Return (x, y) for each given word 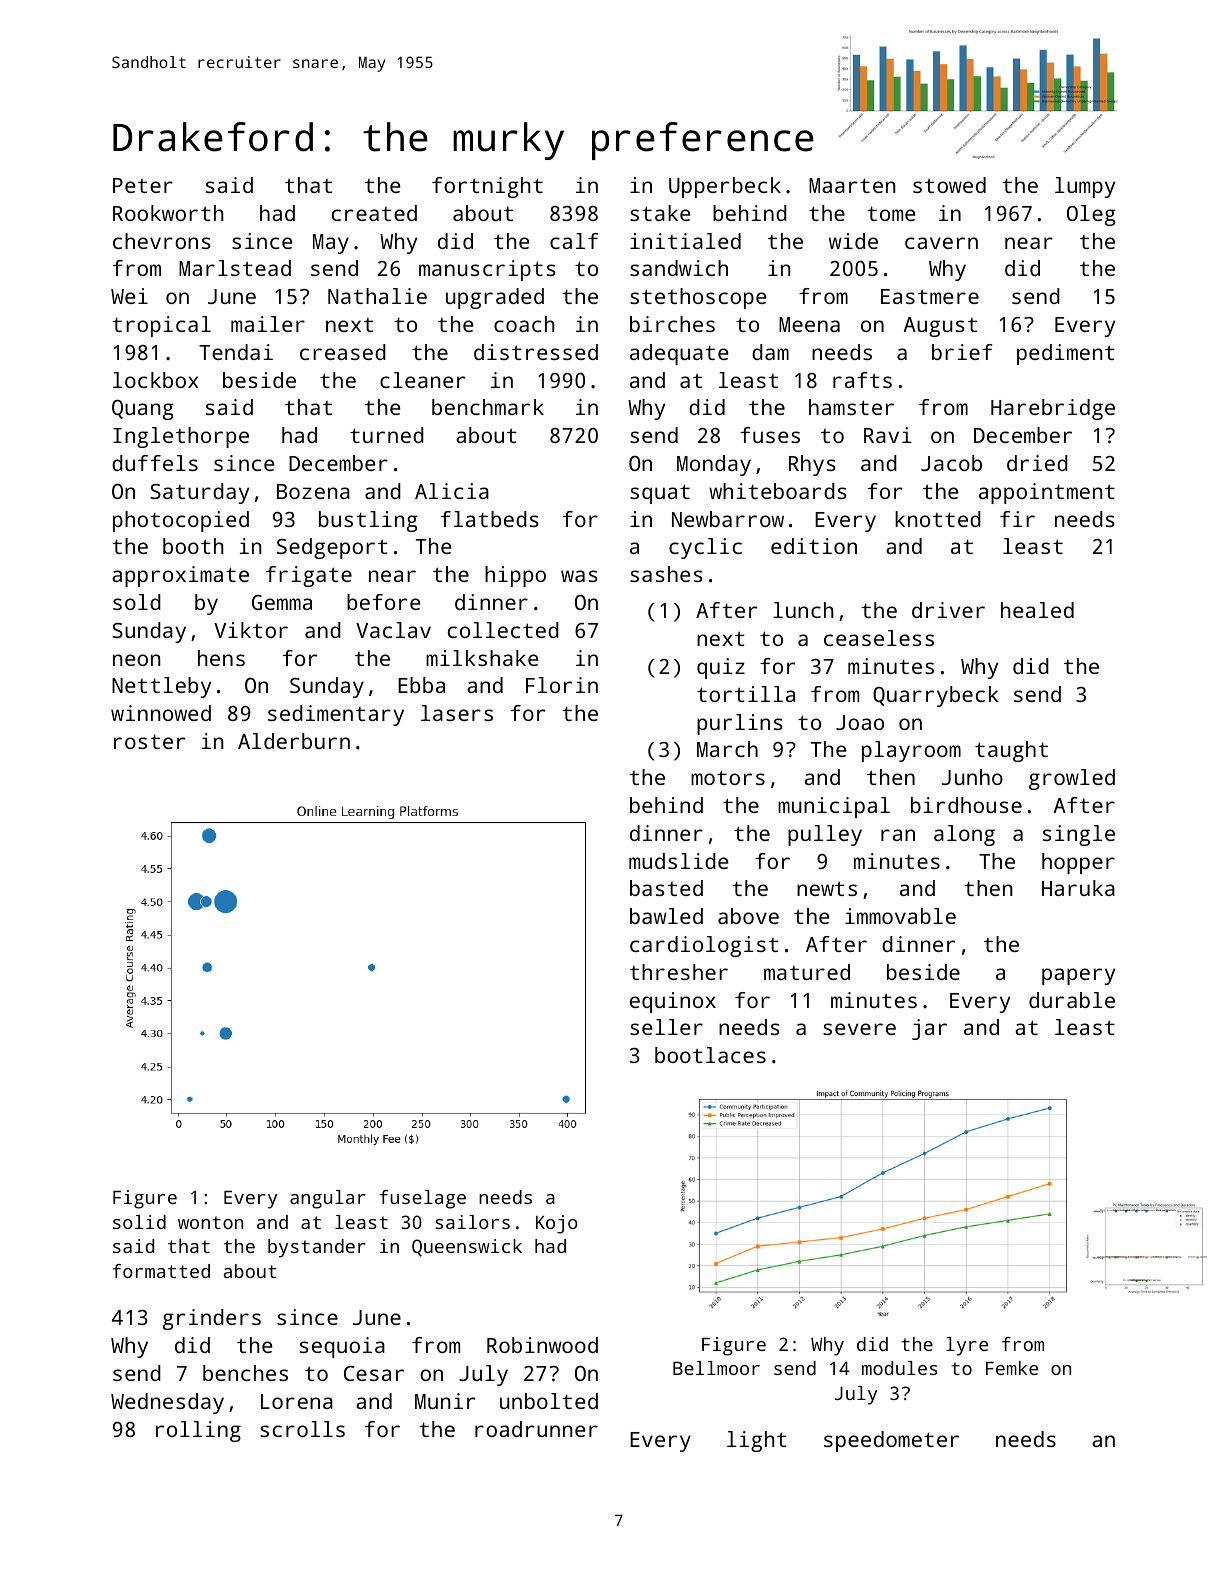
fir (1017, 519)
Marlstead (235, 268)
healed (1037, 610)
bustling (368, 521)
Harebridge (1053, 409)
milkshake (482, 658)
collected (503, 630)
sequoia (342, 1347)
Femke (1012, 1368)
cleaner (422, 380)
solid (139, 1222)
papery (1078, 976)
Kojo (557, 1224)
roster (149, 741)
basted (666, 888)
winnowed (161, 713)
